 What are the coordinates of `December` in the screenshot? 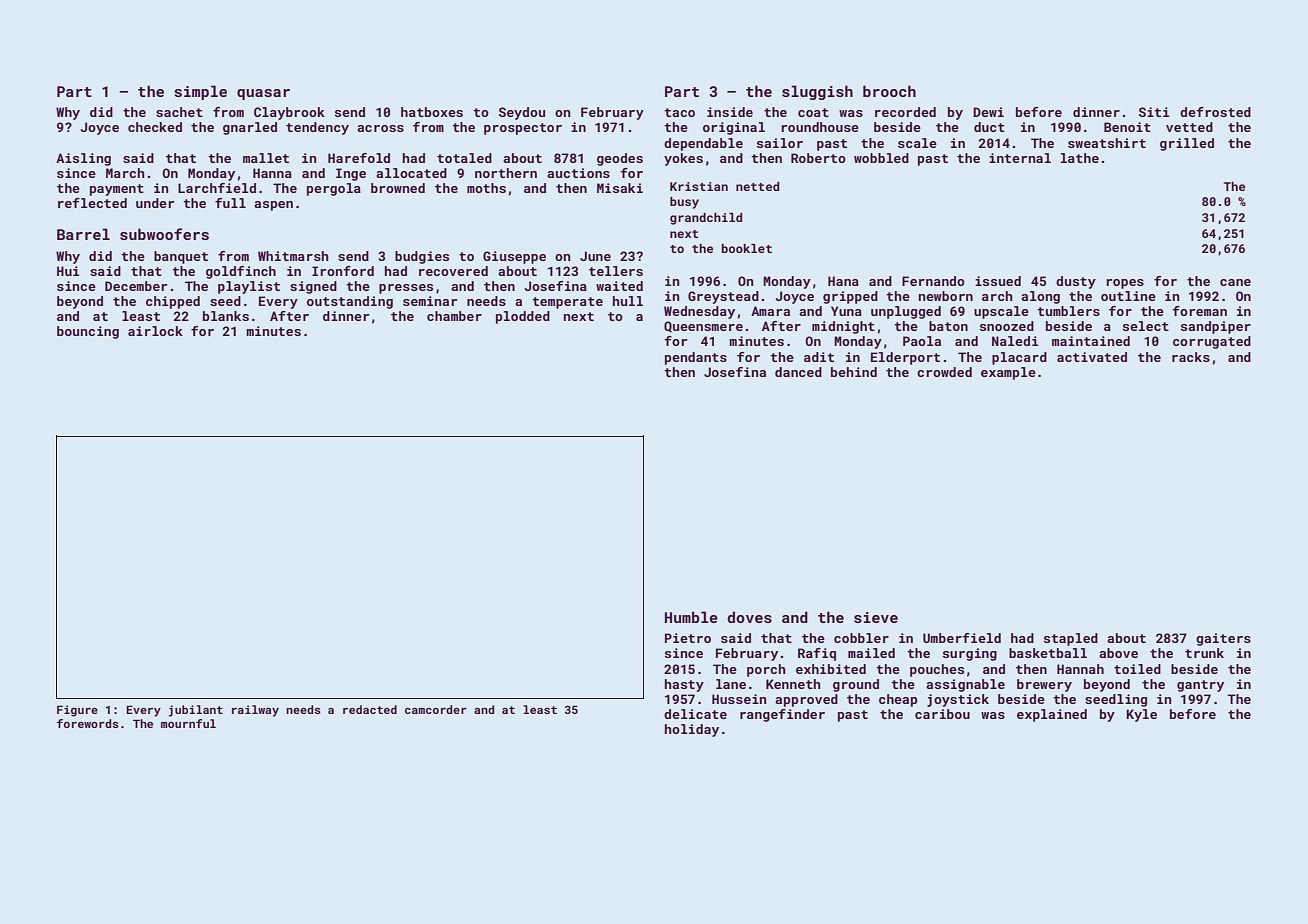 It's located at (136, 286).
